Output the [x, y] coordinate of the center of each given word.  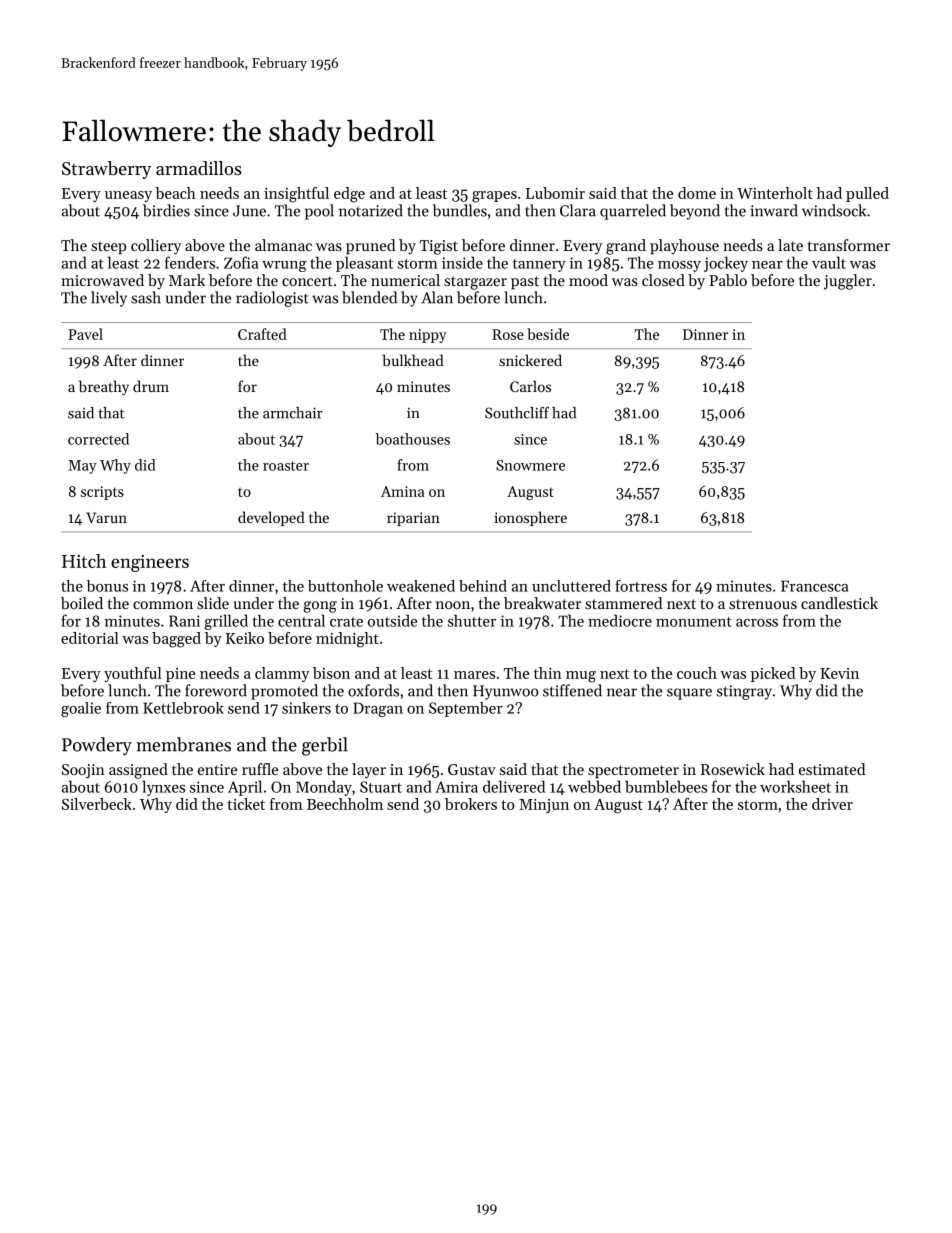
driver [832, 804]
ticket [246, 804]
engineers [150, 563]
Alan [437, 297]
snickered [530, 360]
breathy [104, 387]
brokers [471, 804]
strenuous [763, 604]
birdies [166, 210]
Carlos [530, 386]
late [790, 245]
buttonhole [345, 586]
